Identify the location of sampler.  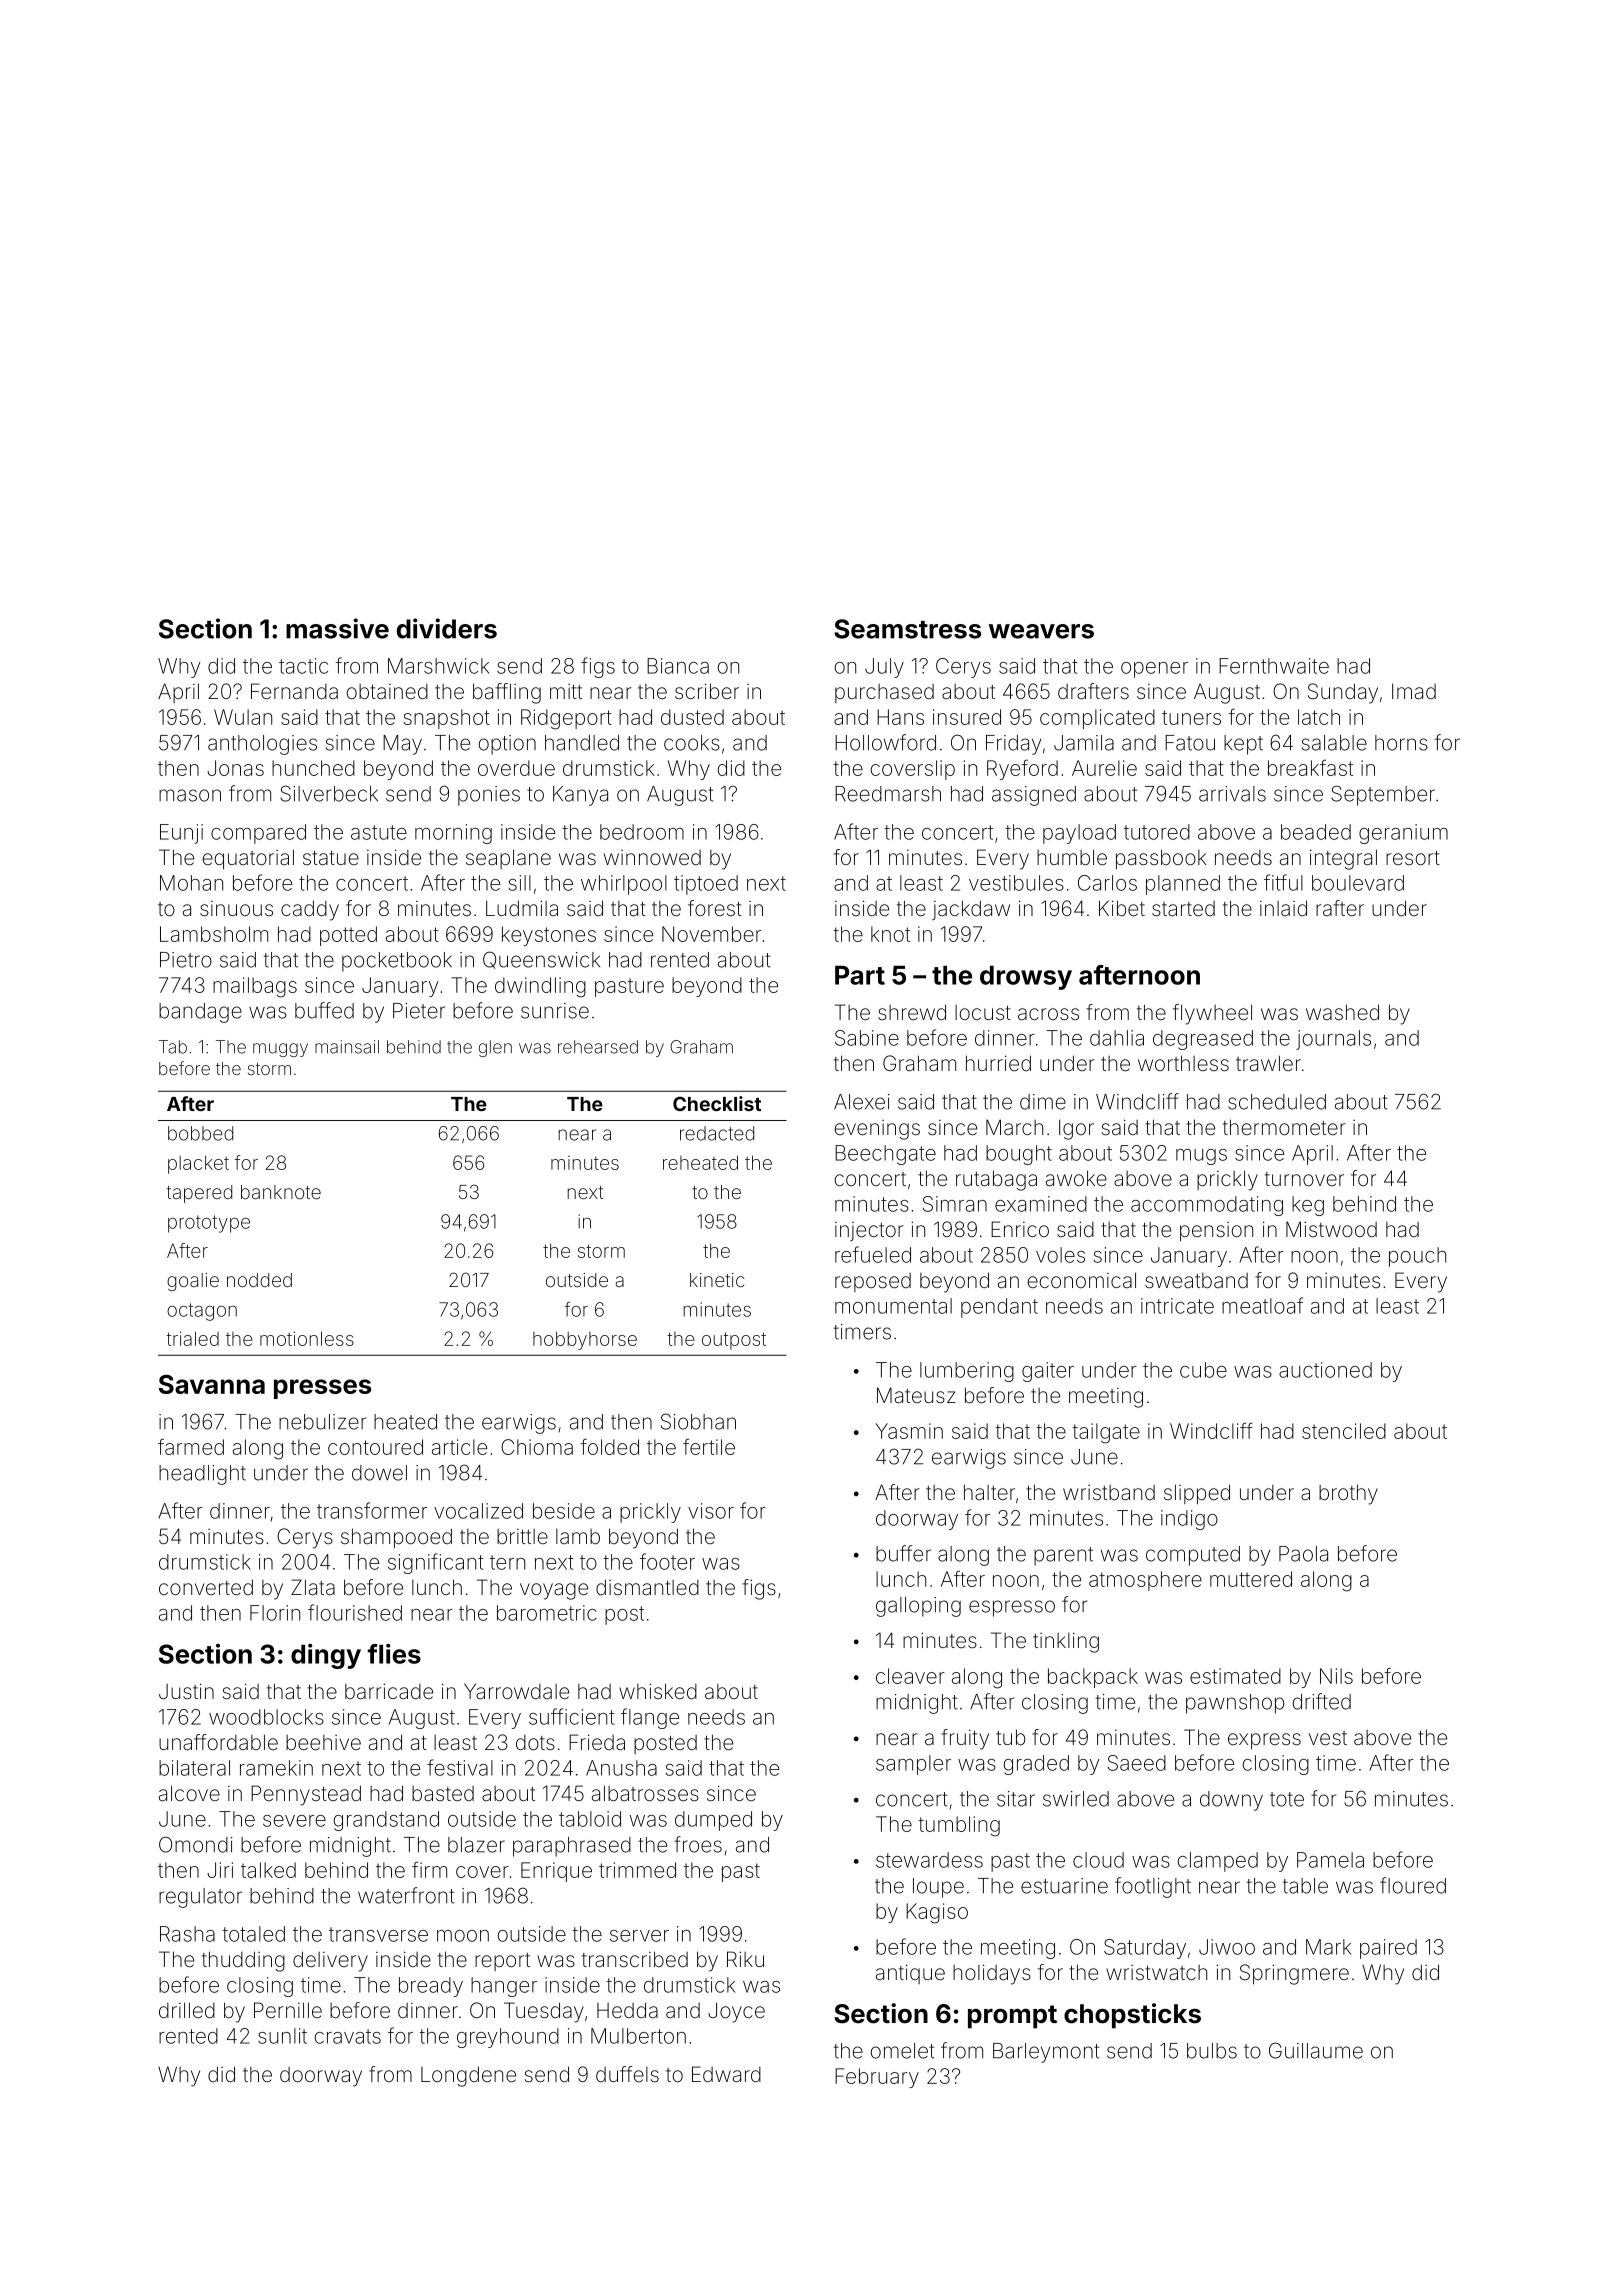
(913, 1765).
